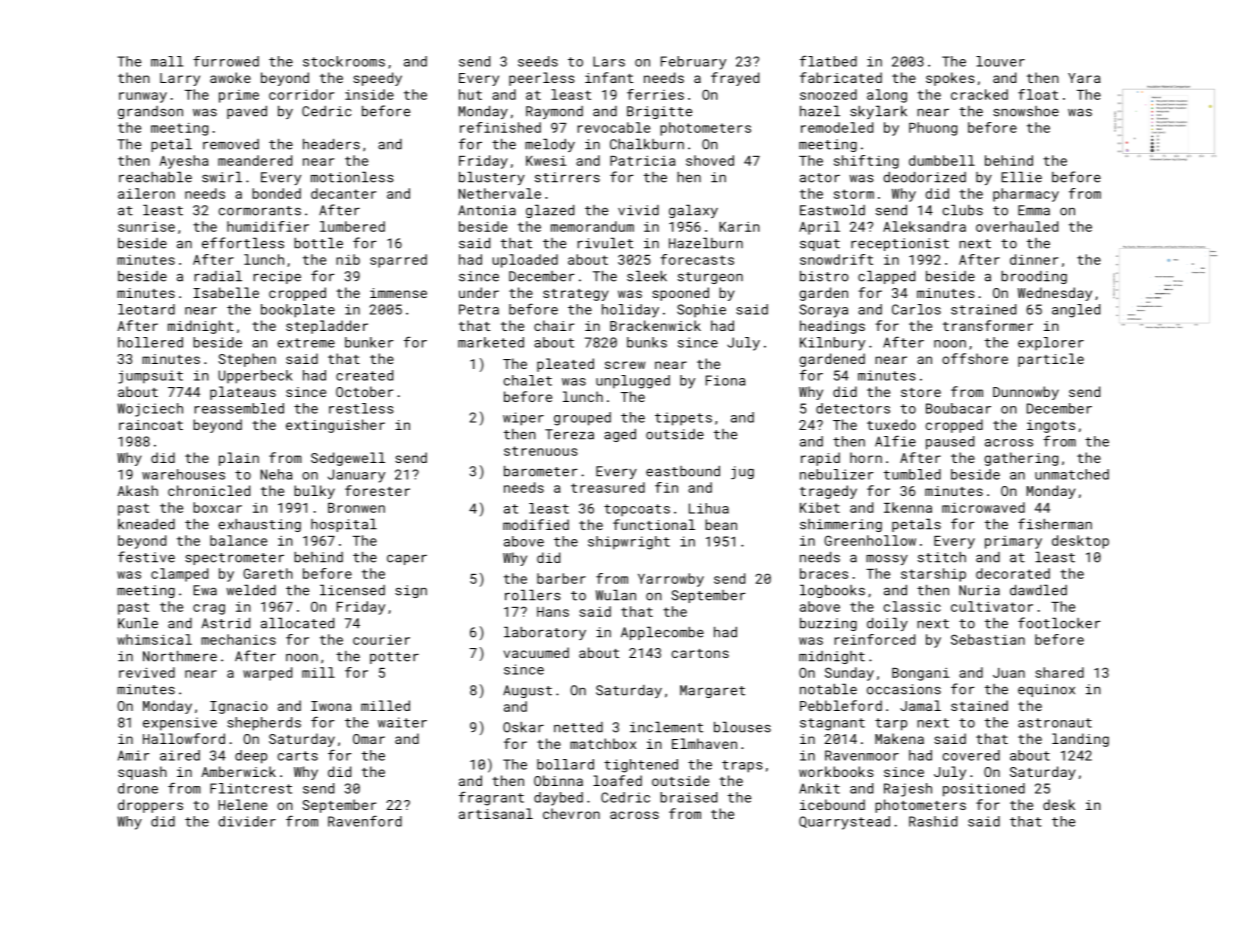  What do you see at coordinates (470, 94) in the page?
I see `hut` at bounding box center [470, 94].
